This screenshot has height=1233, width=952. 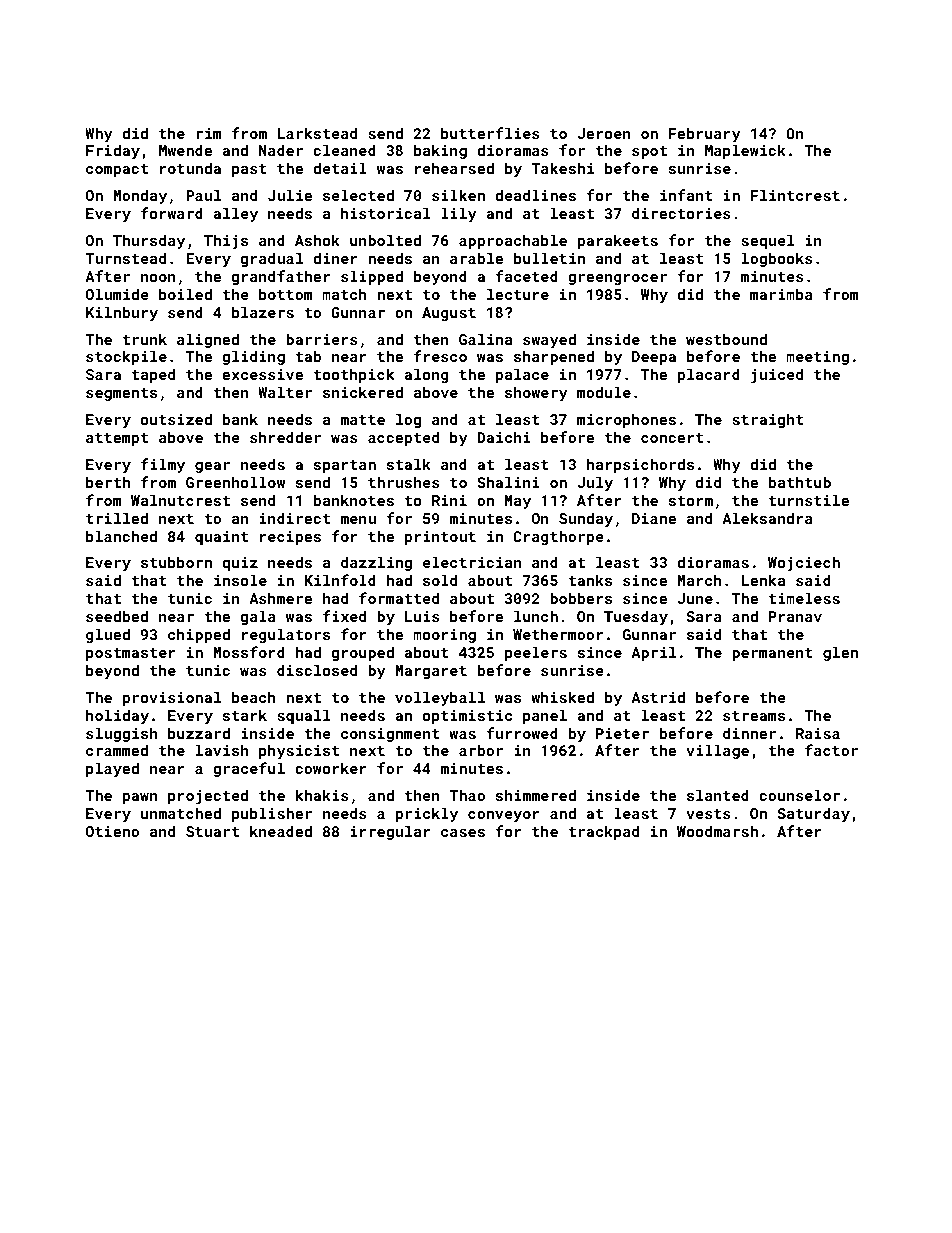 What do you see at coordinates (467, 795) in the screenshot?
I see `Thao` at bounding box center [467, 795].
